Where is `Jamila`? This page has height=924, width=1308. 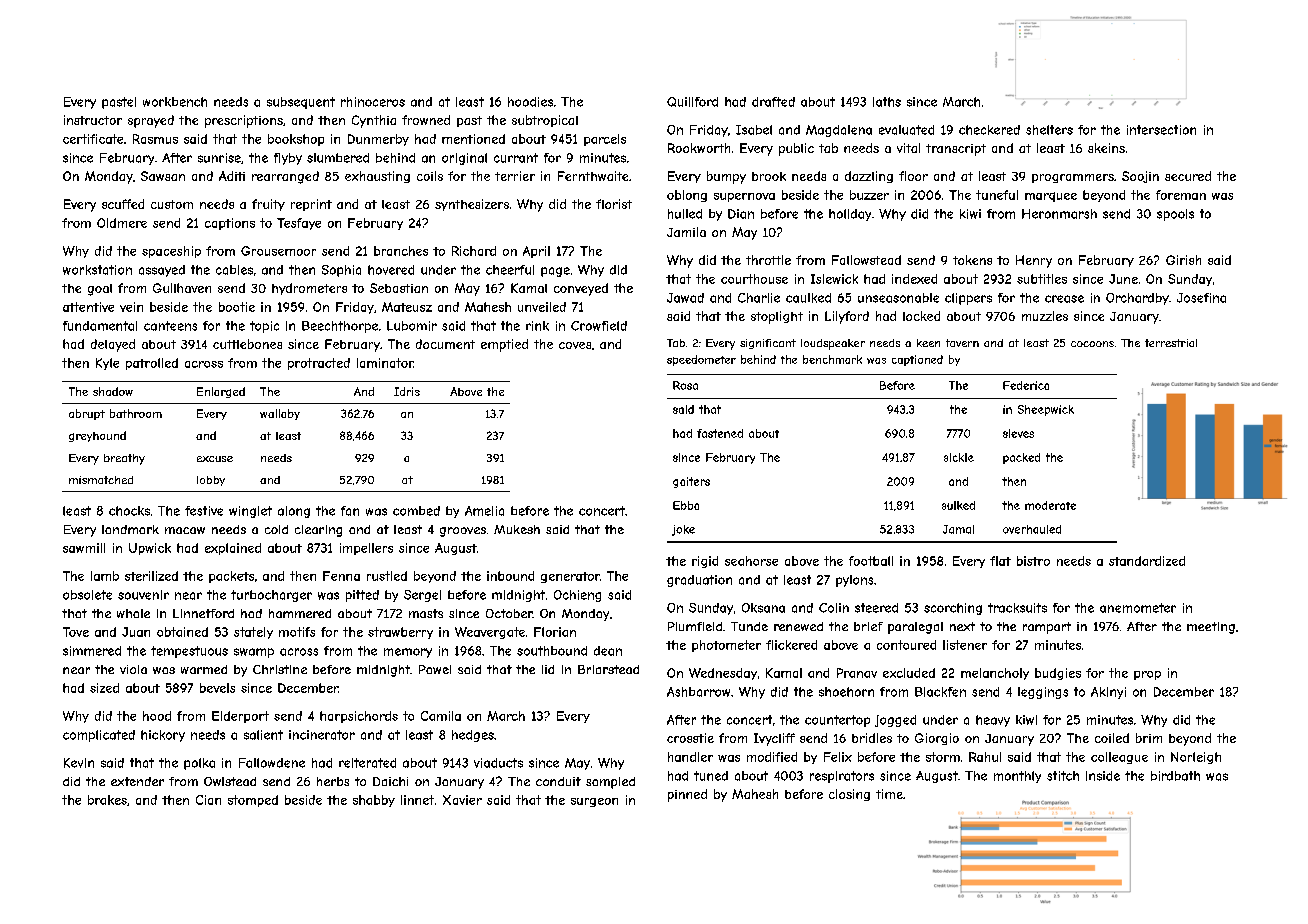
Jamila is located at coordinates (686, 232).
